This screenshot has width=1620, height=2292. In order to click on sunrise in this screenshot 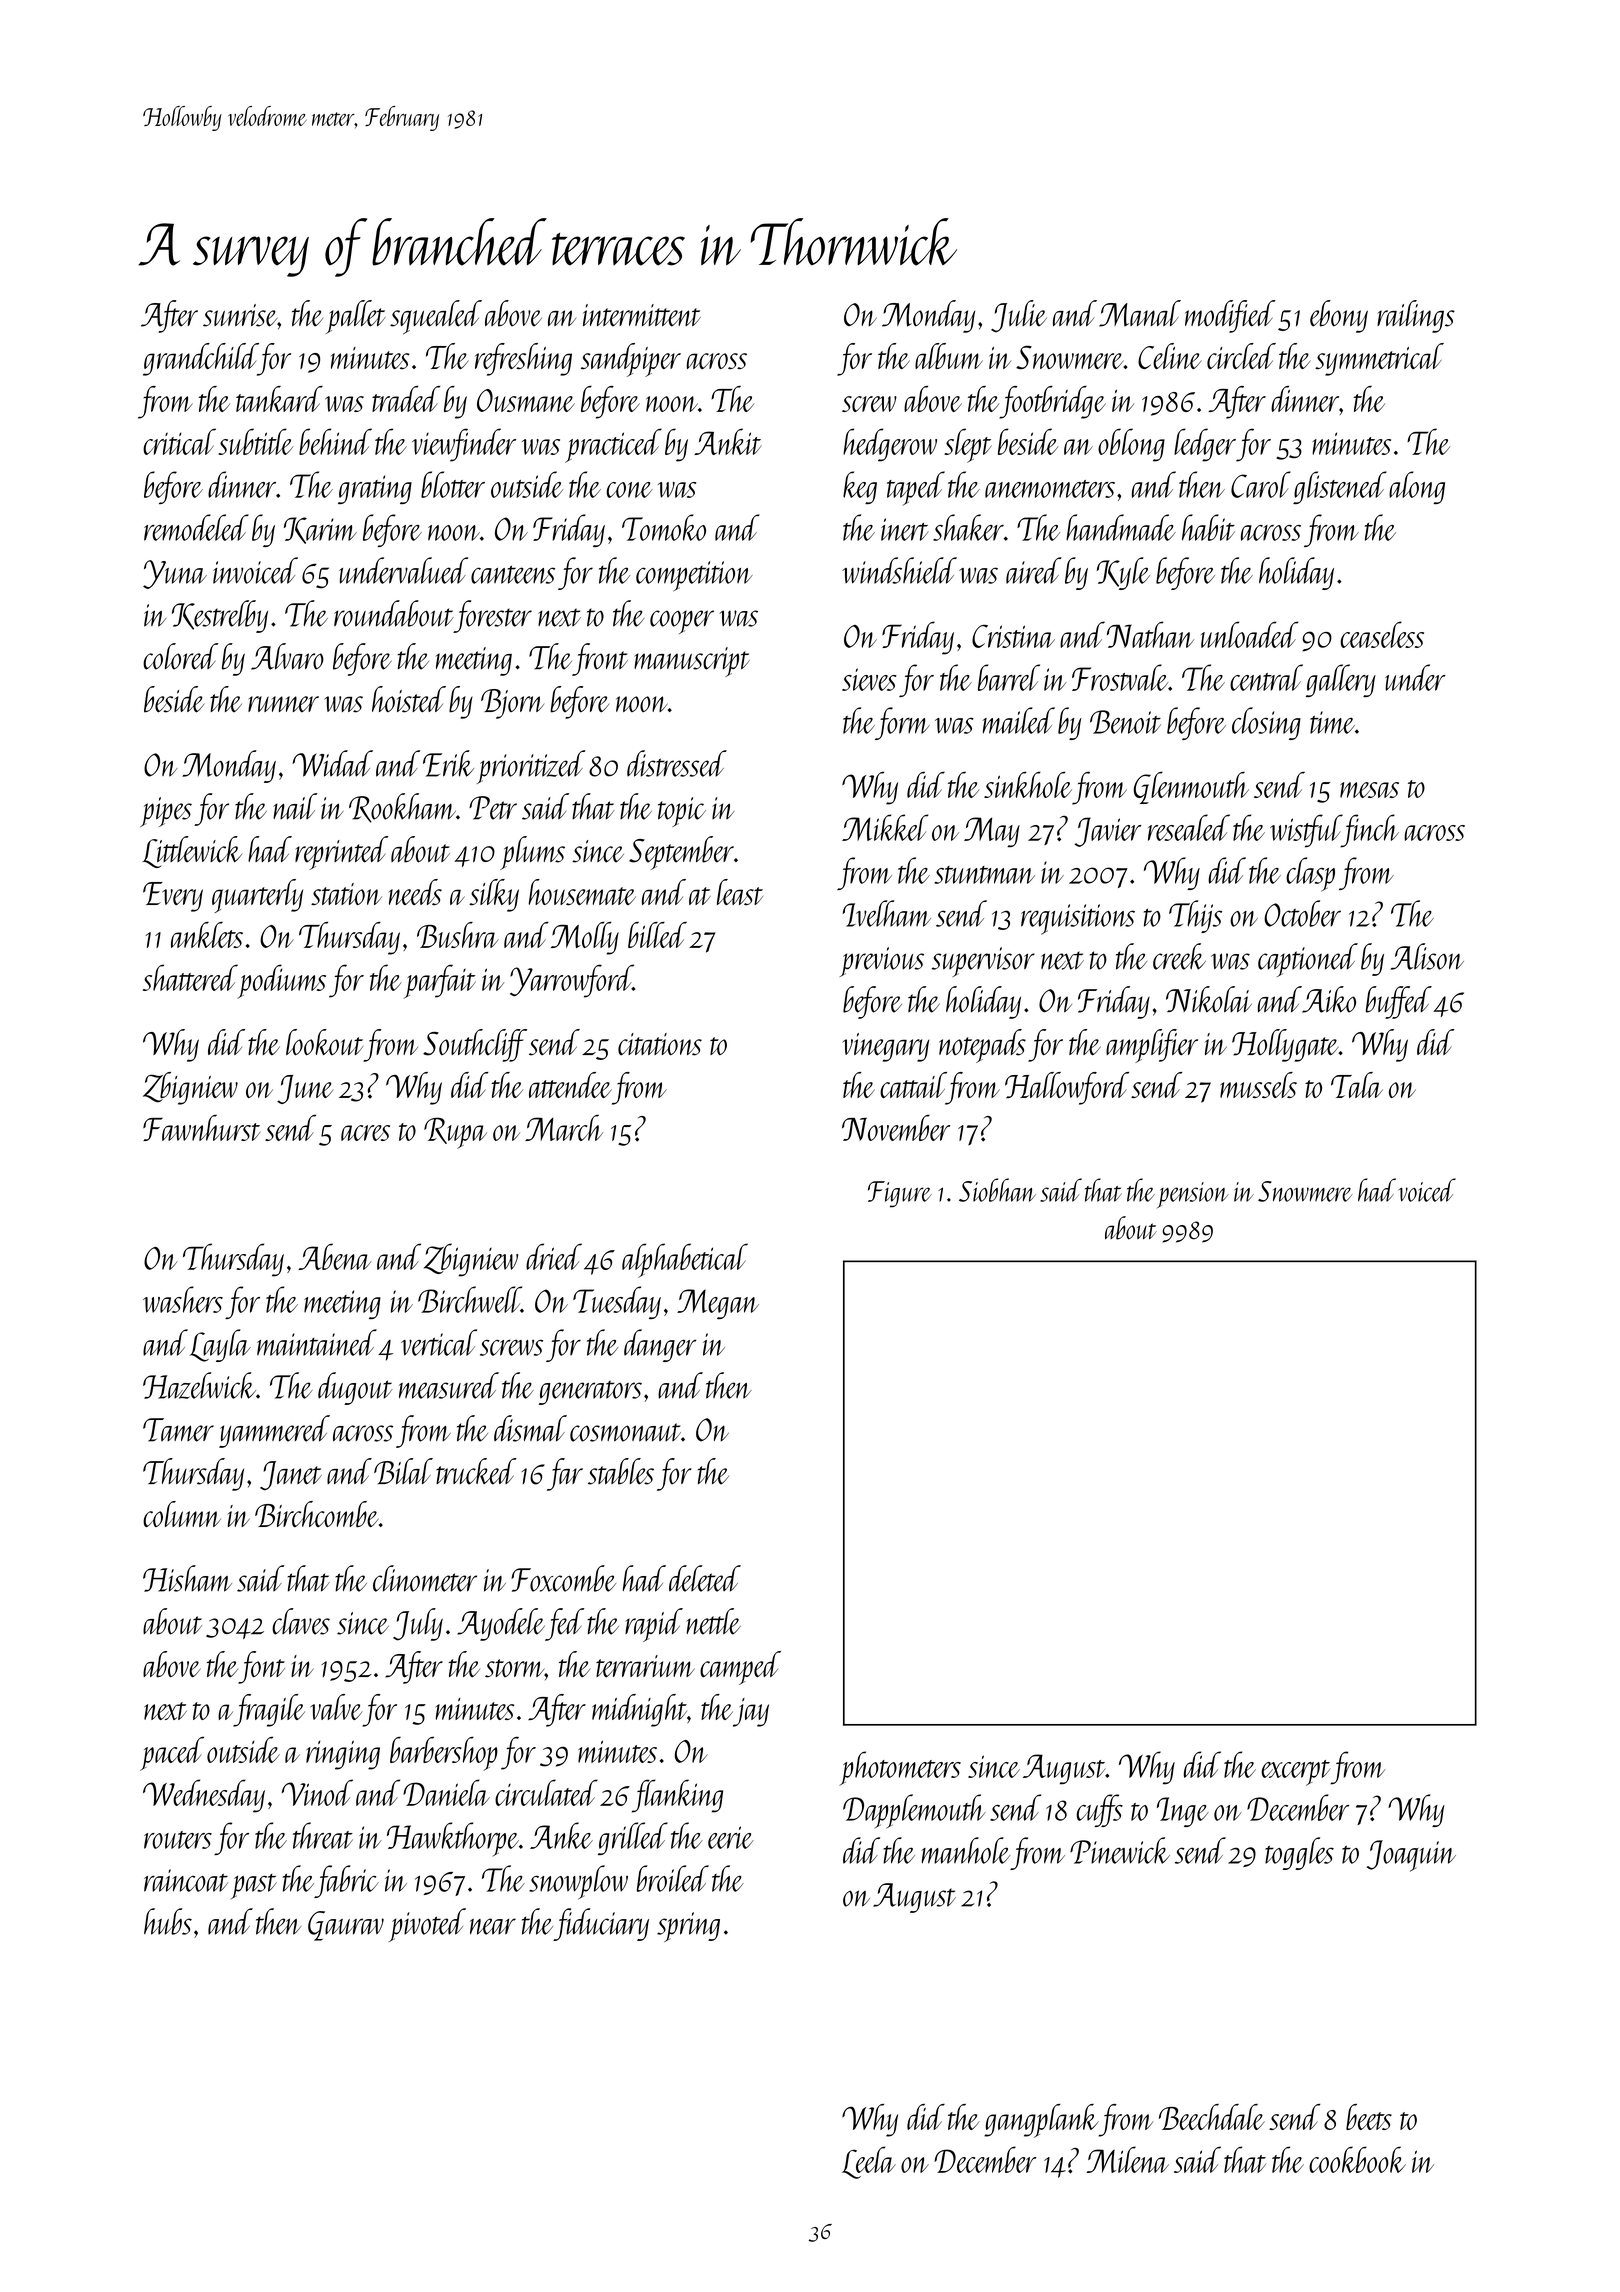, I will do `click(240, 315)`.
